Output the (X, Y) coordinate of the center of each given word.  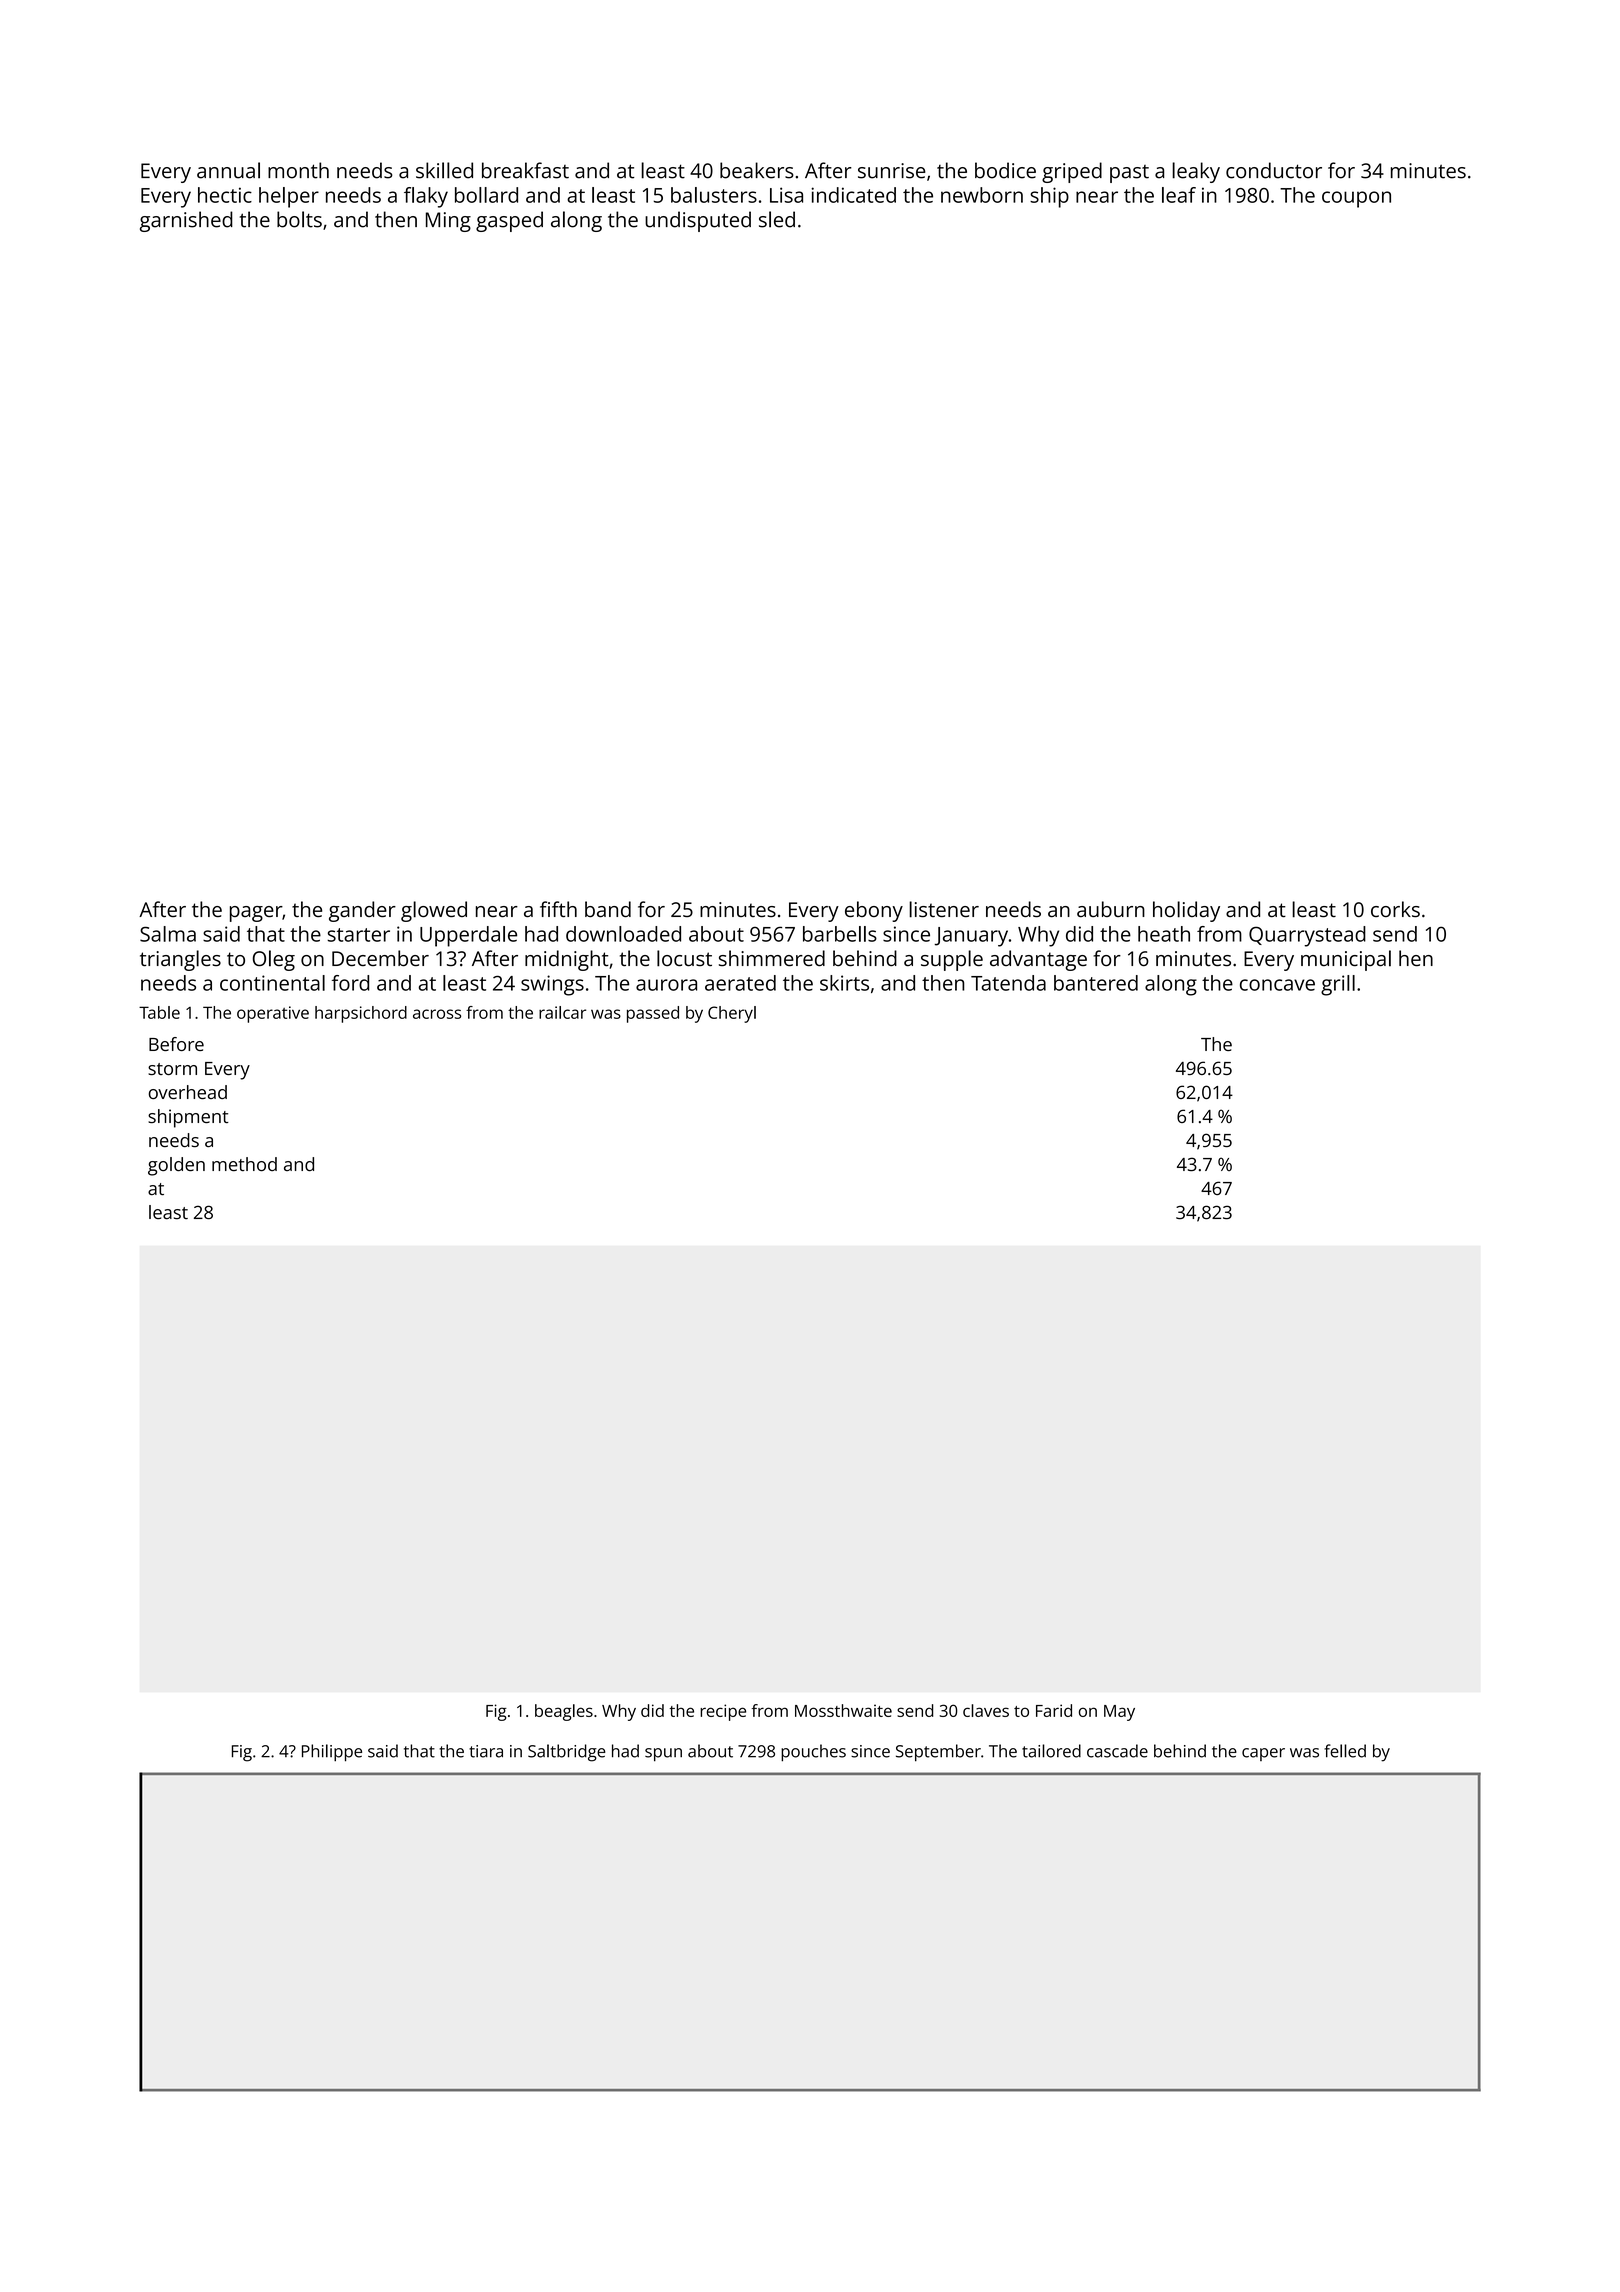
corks (1395, 909)
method (244, 1164)
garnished (186, 221)
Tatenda (1008, 983)
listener (944, 909)
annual (228, 170)
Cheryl (732, 1014)
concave (1277, 985)
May (1119, 1713)
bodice (1005, 170)
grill (1338, 985)
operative (273, 1014)
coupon (1356, 199)
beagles (564, 1712)
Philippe (332, 1753)
